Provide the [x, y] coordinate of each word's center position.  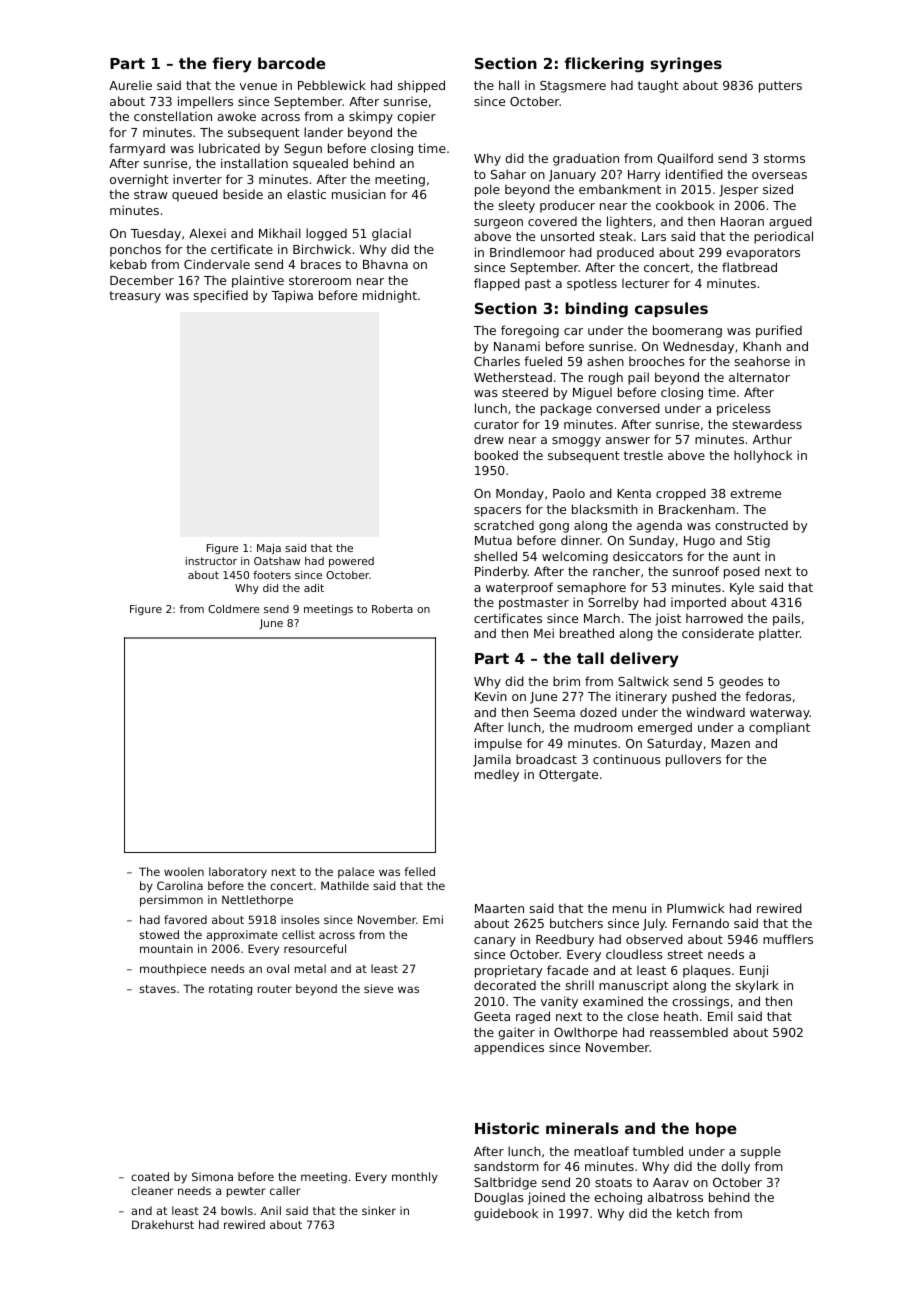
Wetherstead [513, 377]
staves [157, 989]
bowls [237, 1210]
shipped [421, 86]
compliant [779, 728]
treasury [135, 297]
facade [567, 970]
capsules [671, 309]
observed [654, 939]
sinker [379, 1210]
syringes [686, 65]
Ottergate [568, 776]
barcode [292, 63]
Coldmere [234, 609]
